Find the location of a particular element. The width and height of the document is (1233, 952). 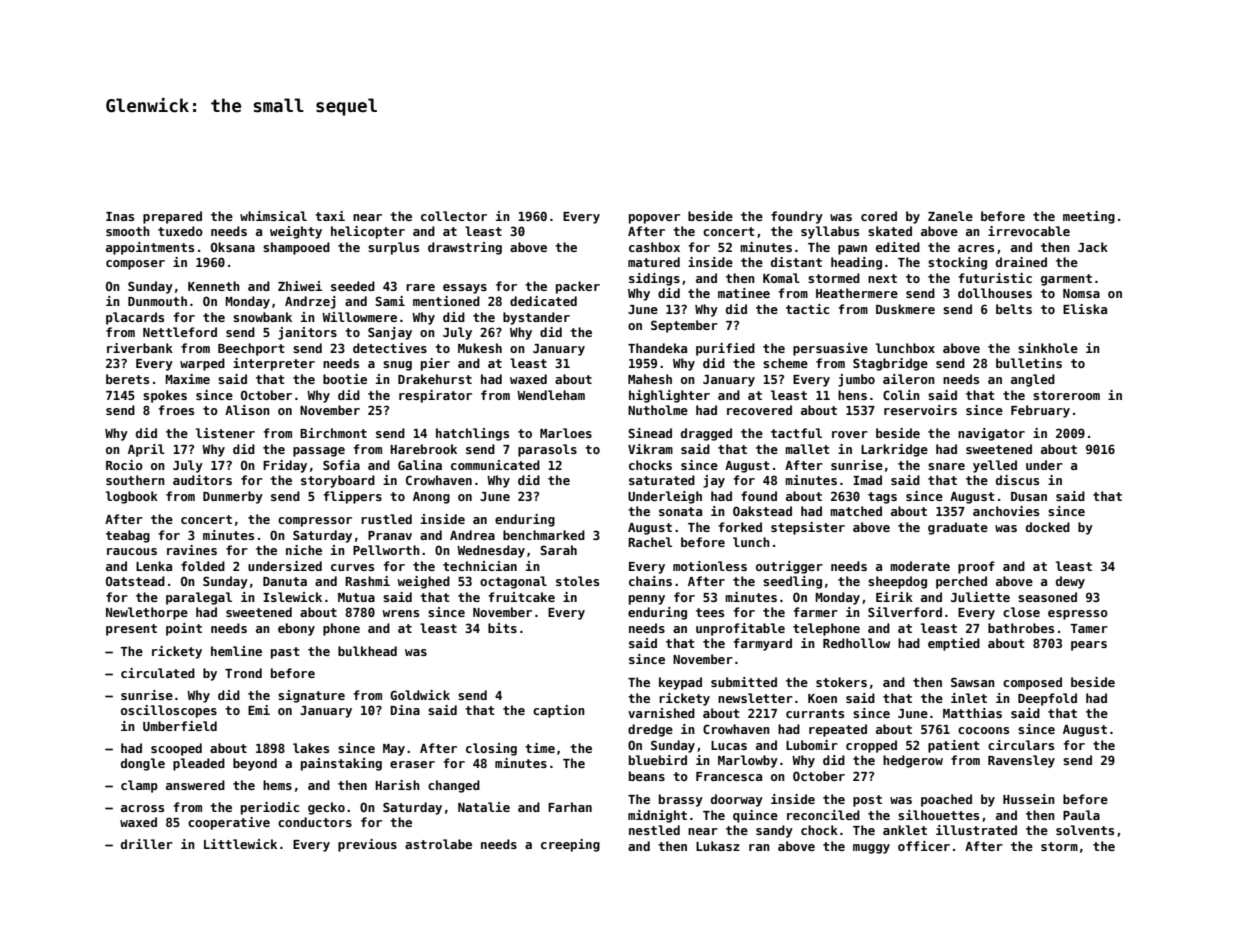

cooperative is located at coordinates (229, 823).
